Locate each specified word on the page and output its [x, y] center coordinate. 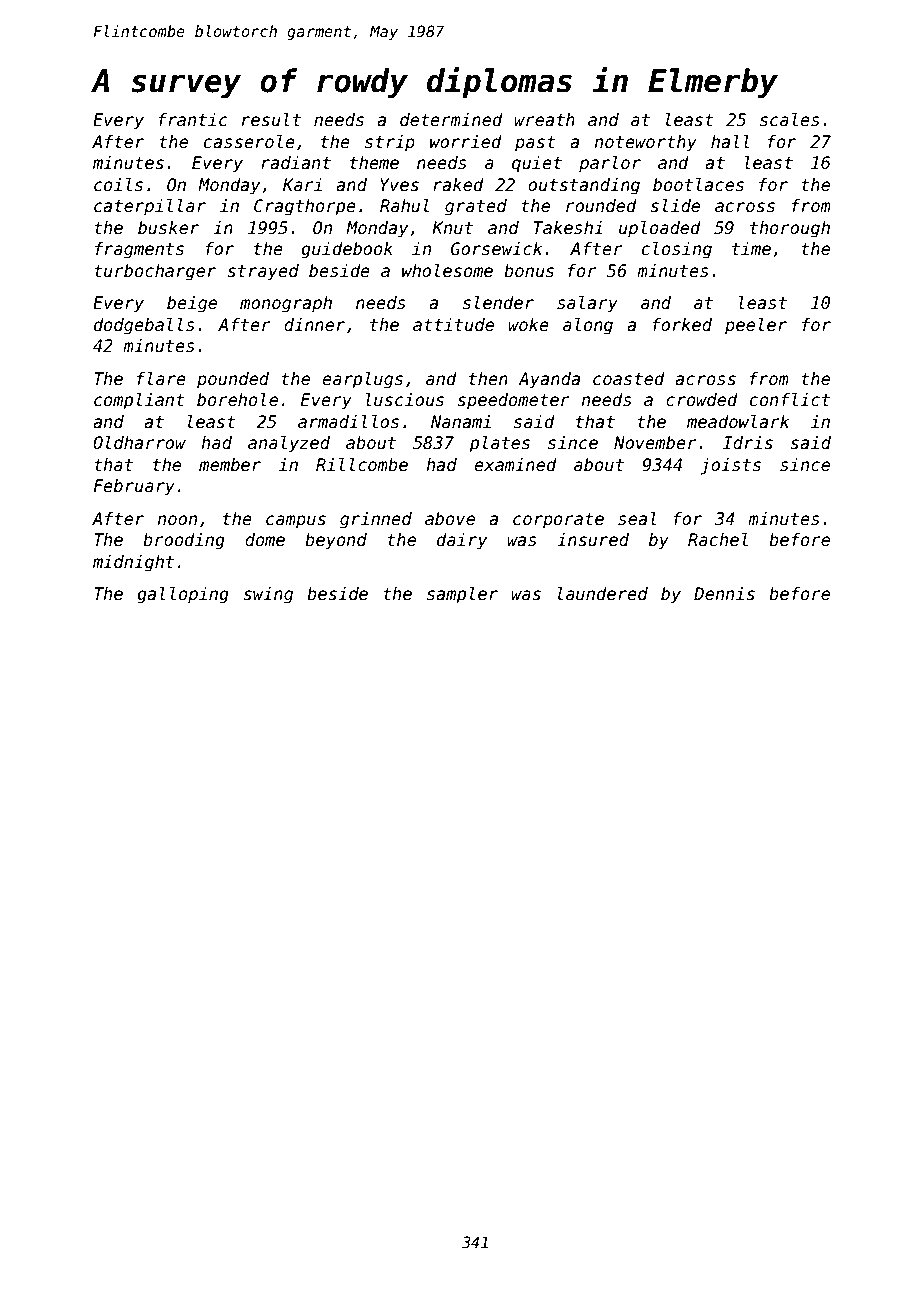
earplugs [362, 380]
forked [682, 325]
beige [192, 304]
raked [458, 185]
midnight [133, 563]
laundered [602, 594]
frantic [193, 119]
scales [790, 120]
